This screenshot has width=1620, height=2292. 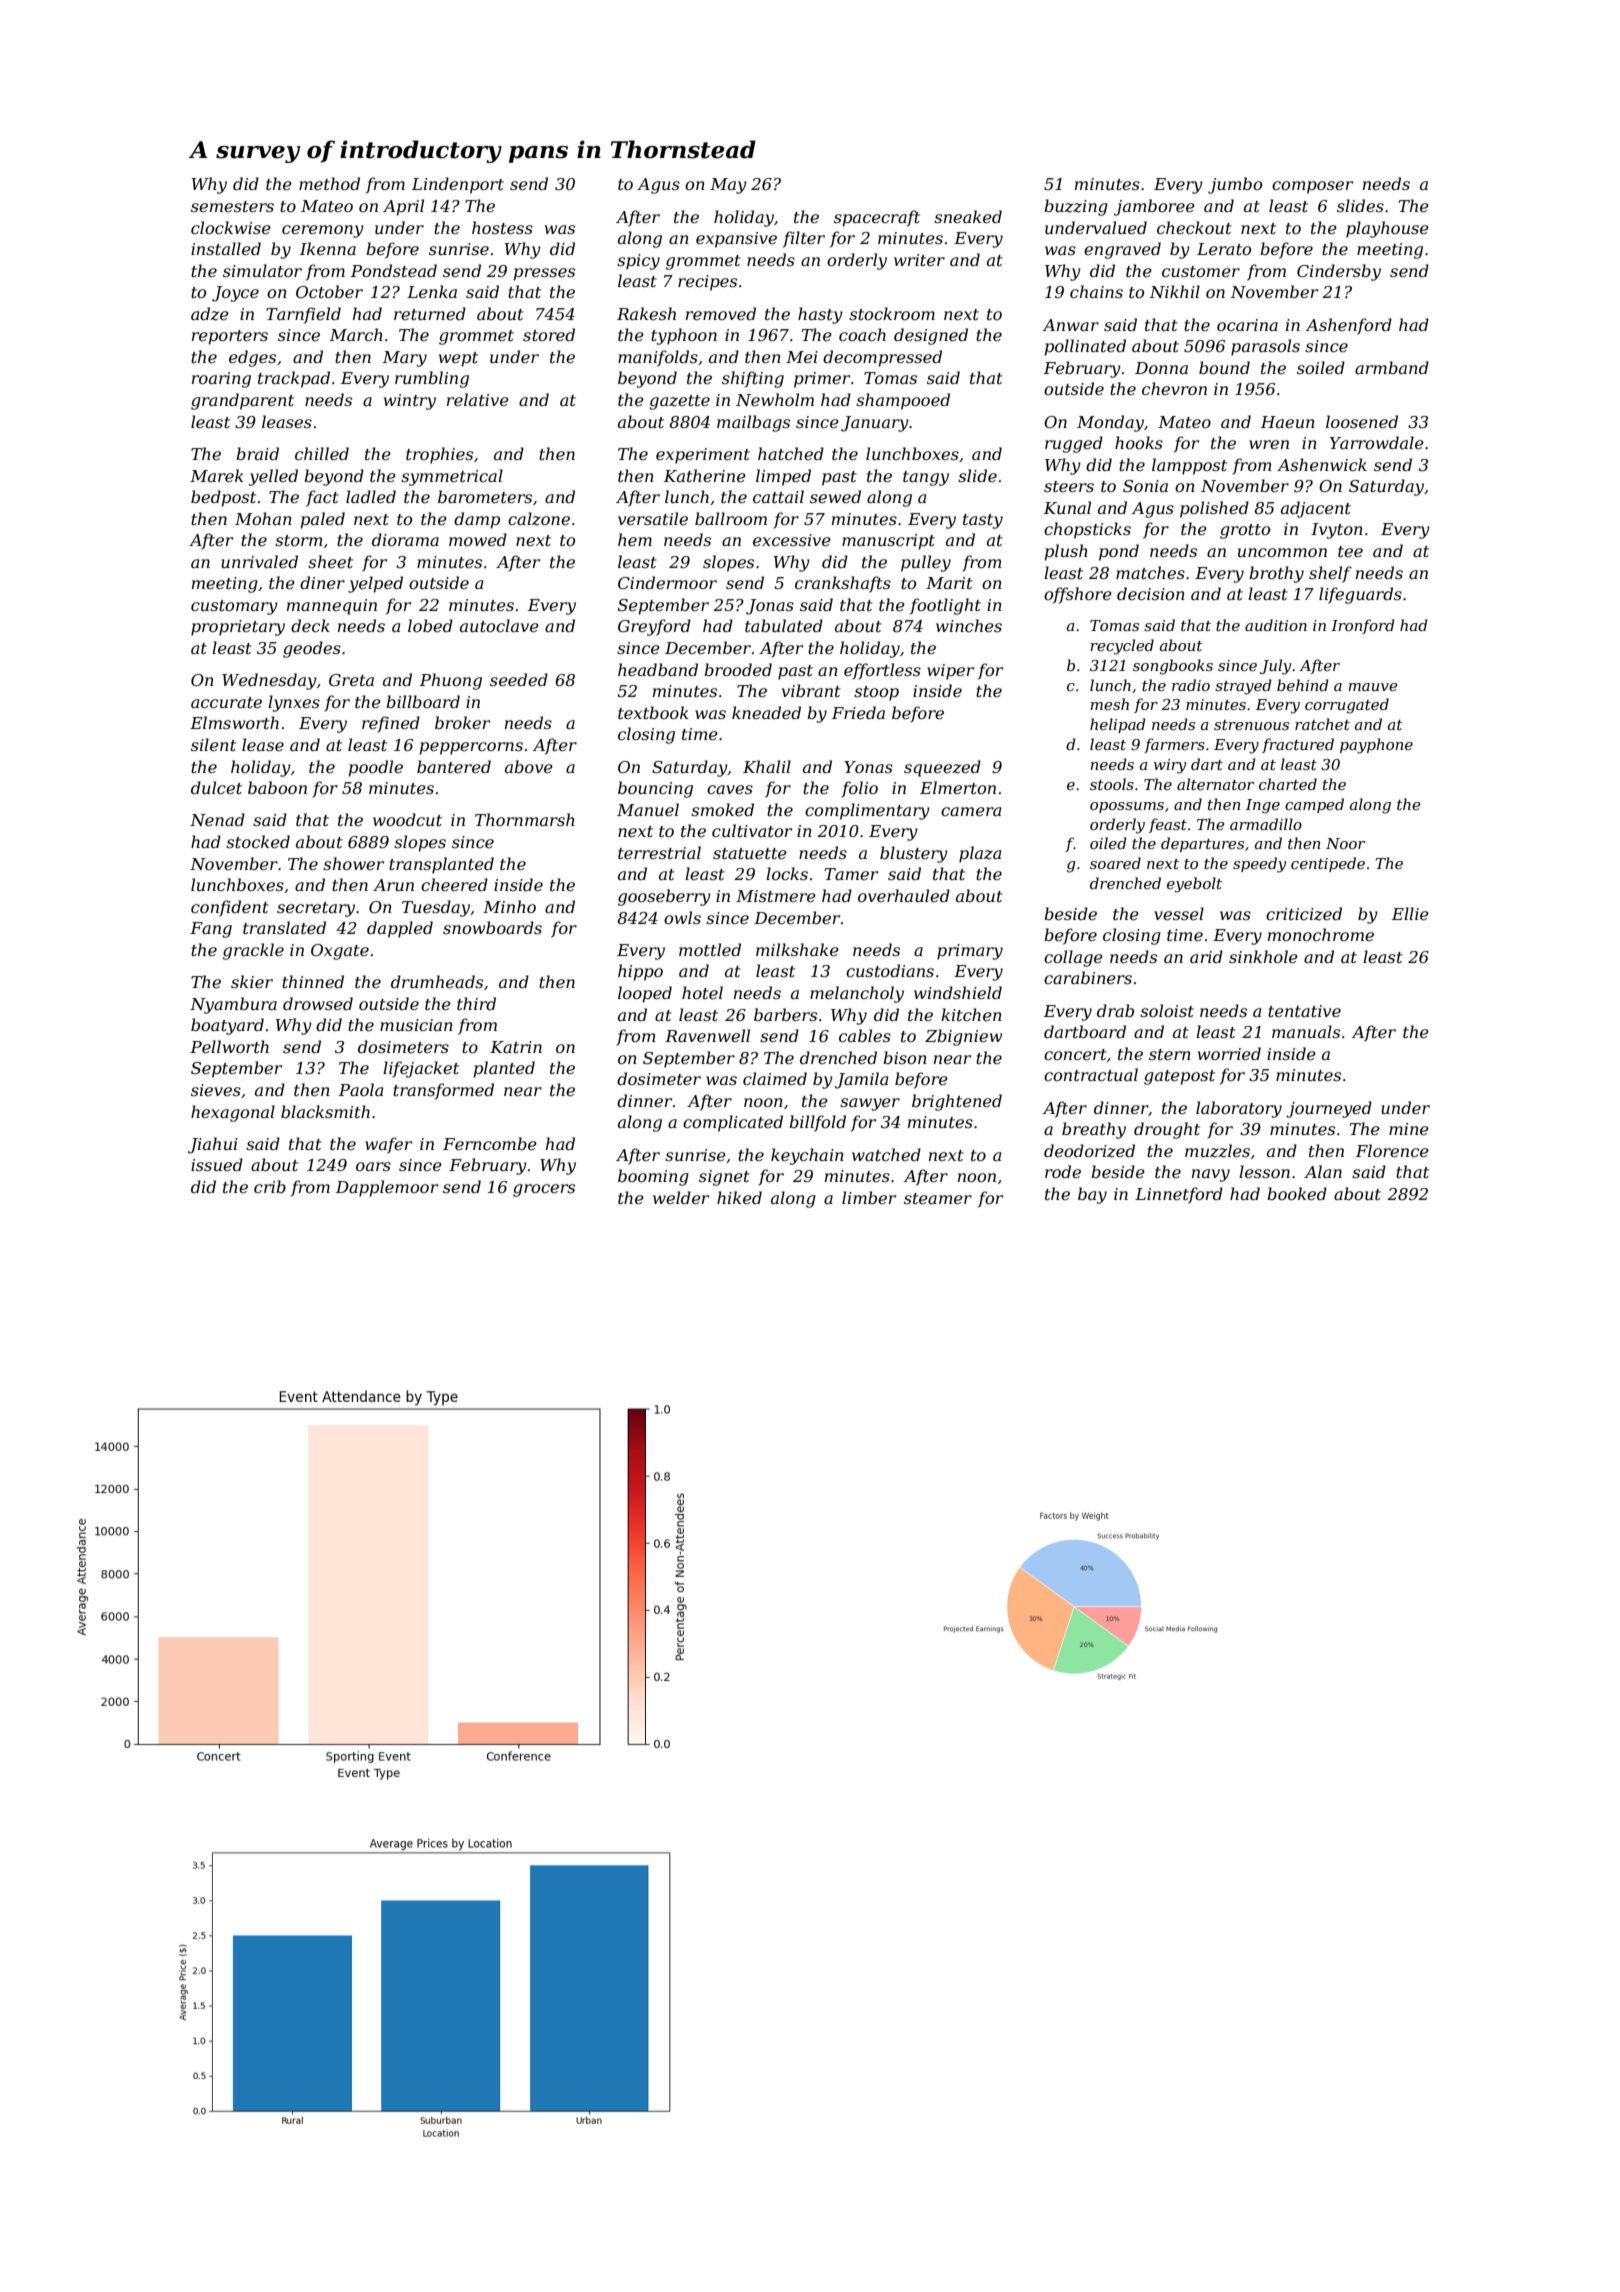 I want to click on Lindenport, so click(x=458, y=185).
